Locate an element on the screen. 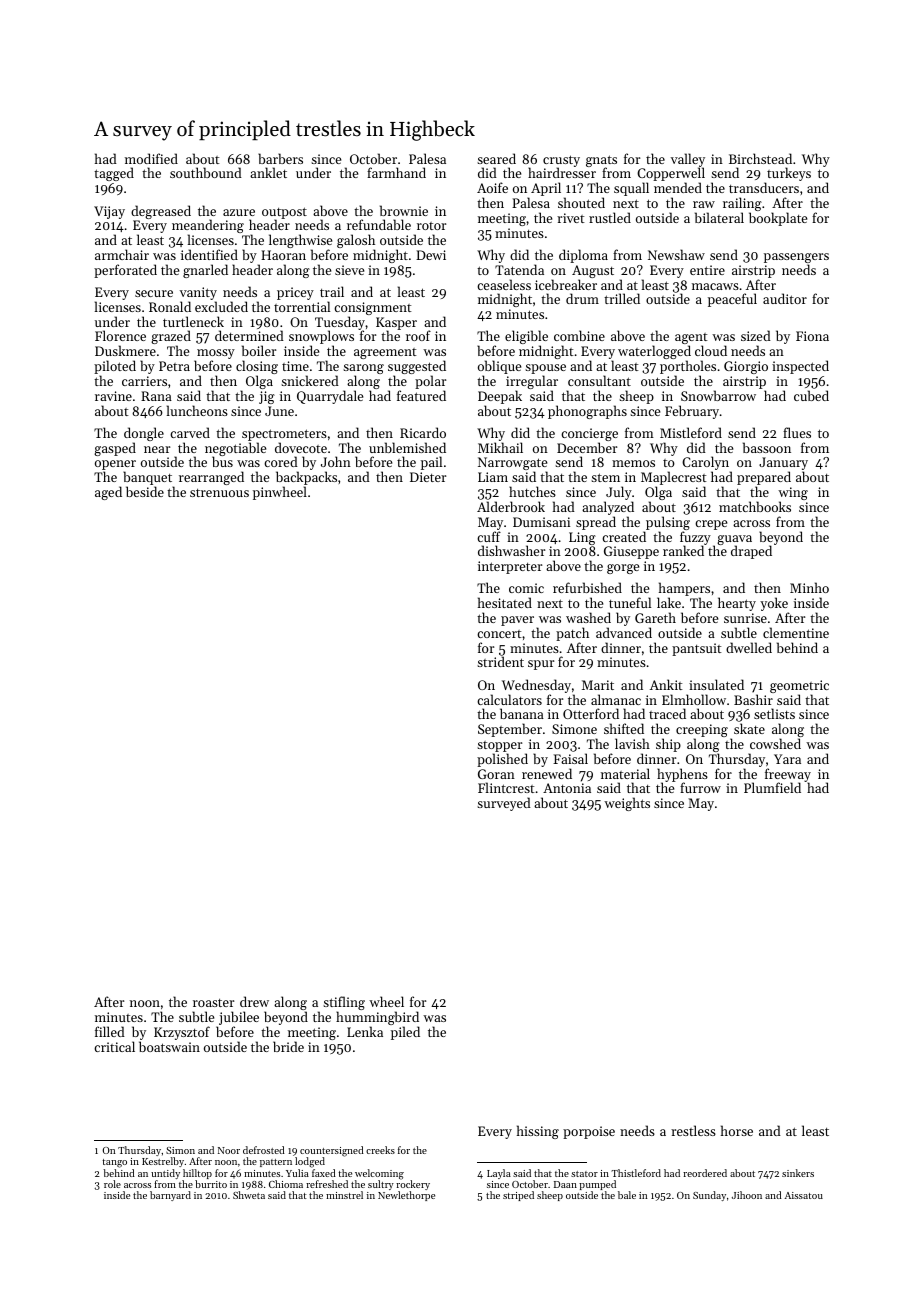 The image size is (924, 1308). valley is located at coordinates (688, 160).
